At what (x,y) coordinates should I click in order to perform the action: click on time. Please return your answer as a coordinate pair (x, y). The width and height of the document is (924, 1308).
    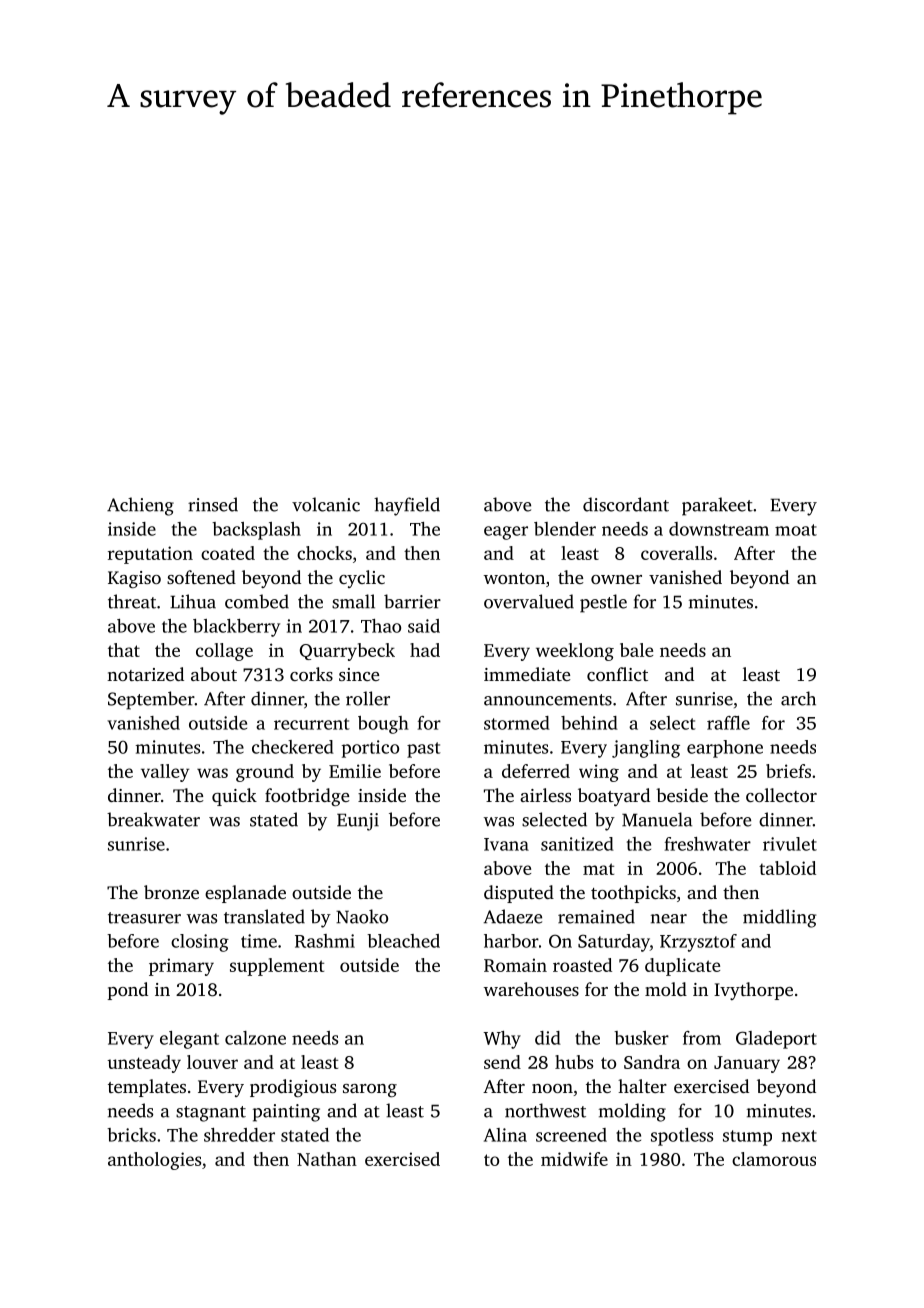
    Looking at the image, I should click on (259, 941).
